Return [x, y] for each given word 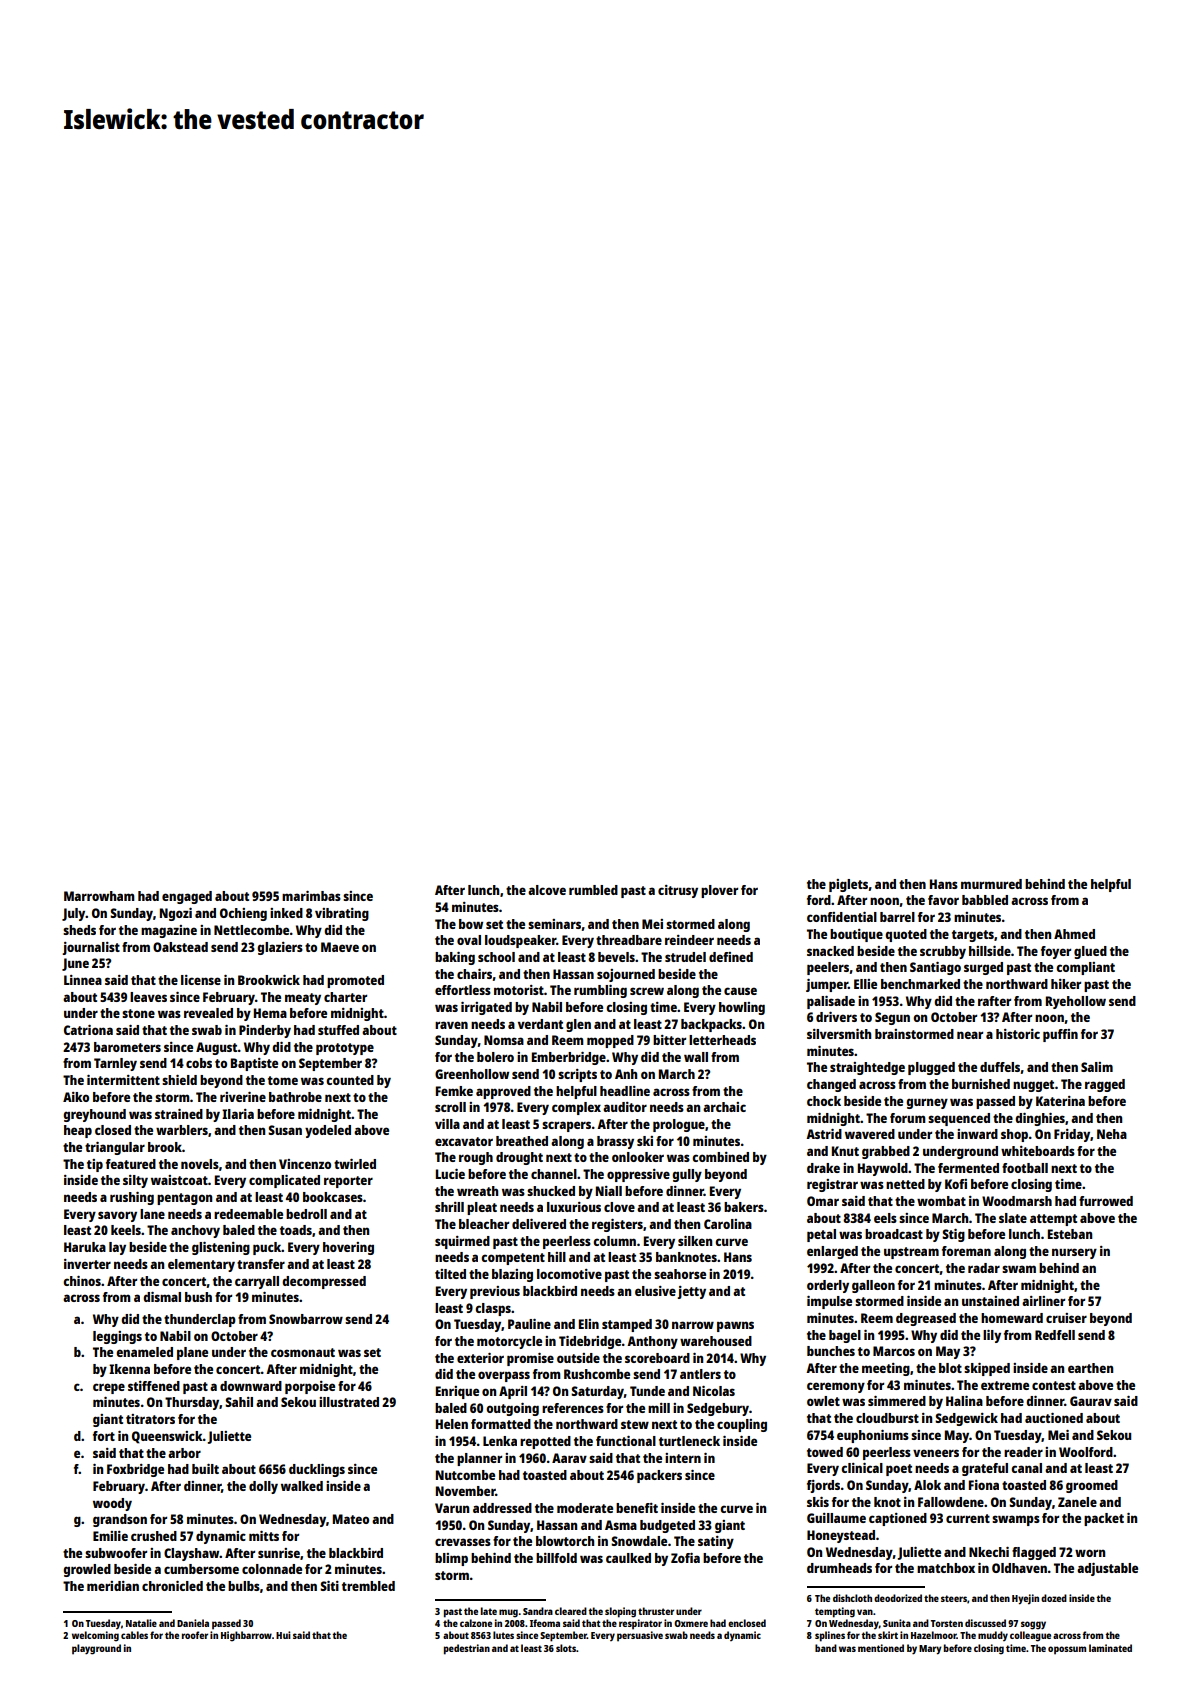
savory [117, 1216]
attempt [1053, 1220]
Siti [329, 1586]
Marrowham [99, 896]
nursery [1074, 1253]
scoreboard [657, 1358]
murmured [991, 884]
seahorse [680, 1274]
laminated [1110, 1648]
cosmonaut [303, 1352]
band [826, 1648]
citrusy [678, 891]
